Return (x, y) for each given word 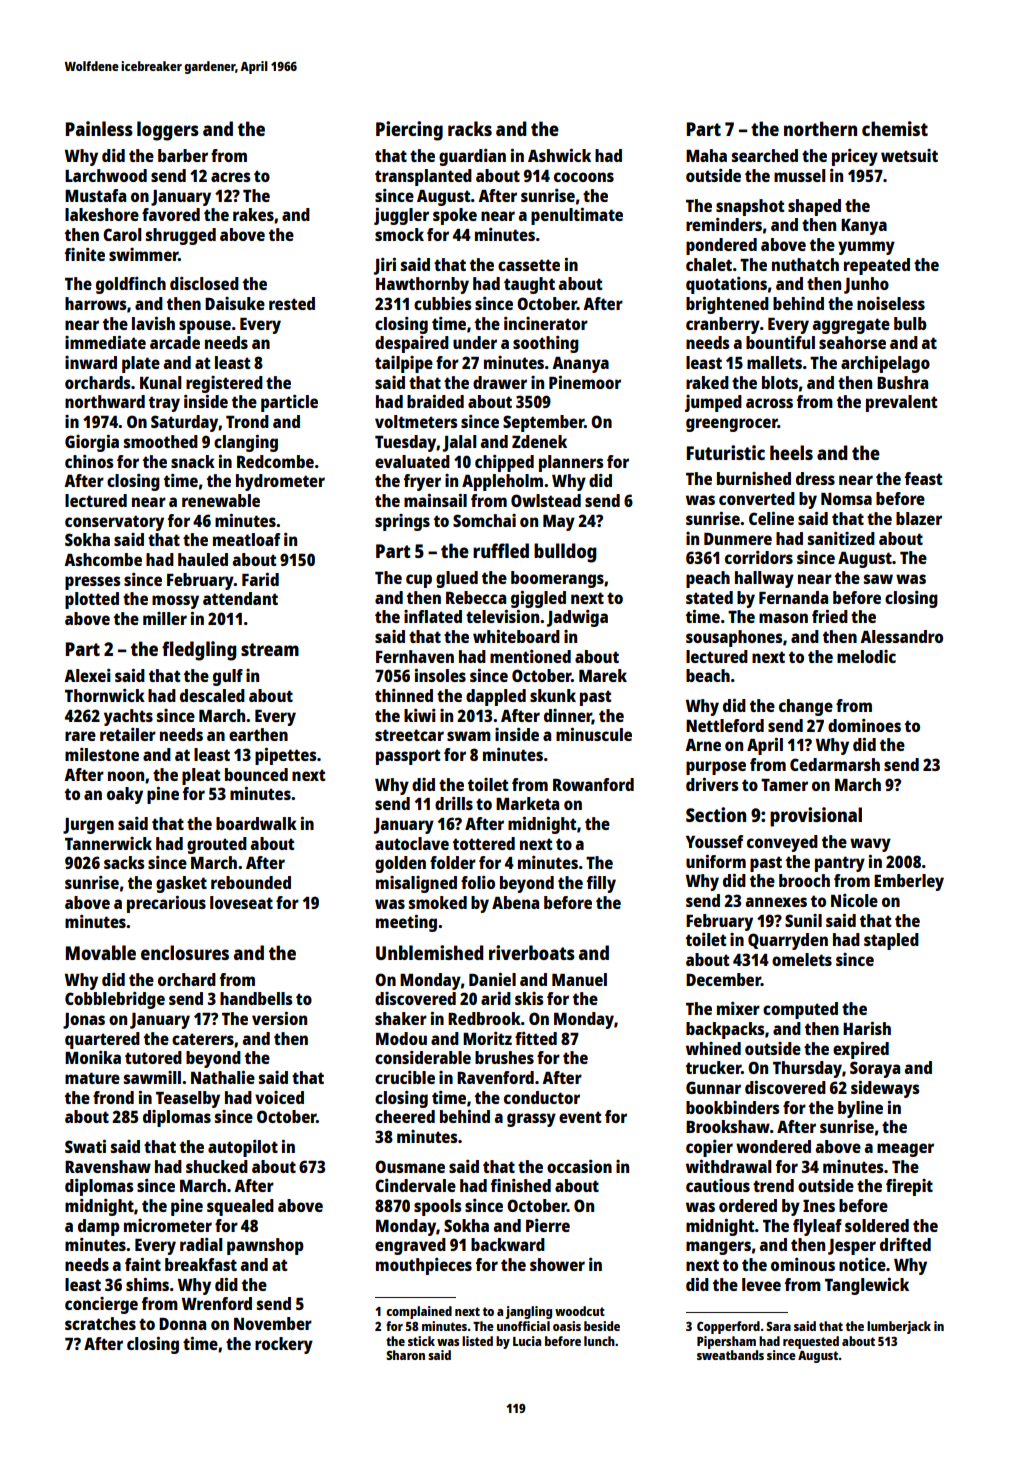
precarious (166, 904)
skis (529, 998)
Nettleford (725, 725)
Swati (85, 1146)
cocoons (584, 177)
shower (557, 1264)
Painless (99, 128)
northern (820, 128)
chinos (89, 461)
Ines (819, 1206)
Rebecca (476, 597)
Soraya (875, 1069)
